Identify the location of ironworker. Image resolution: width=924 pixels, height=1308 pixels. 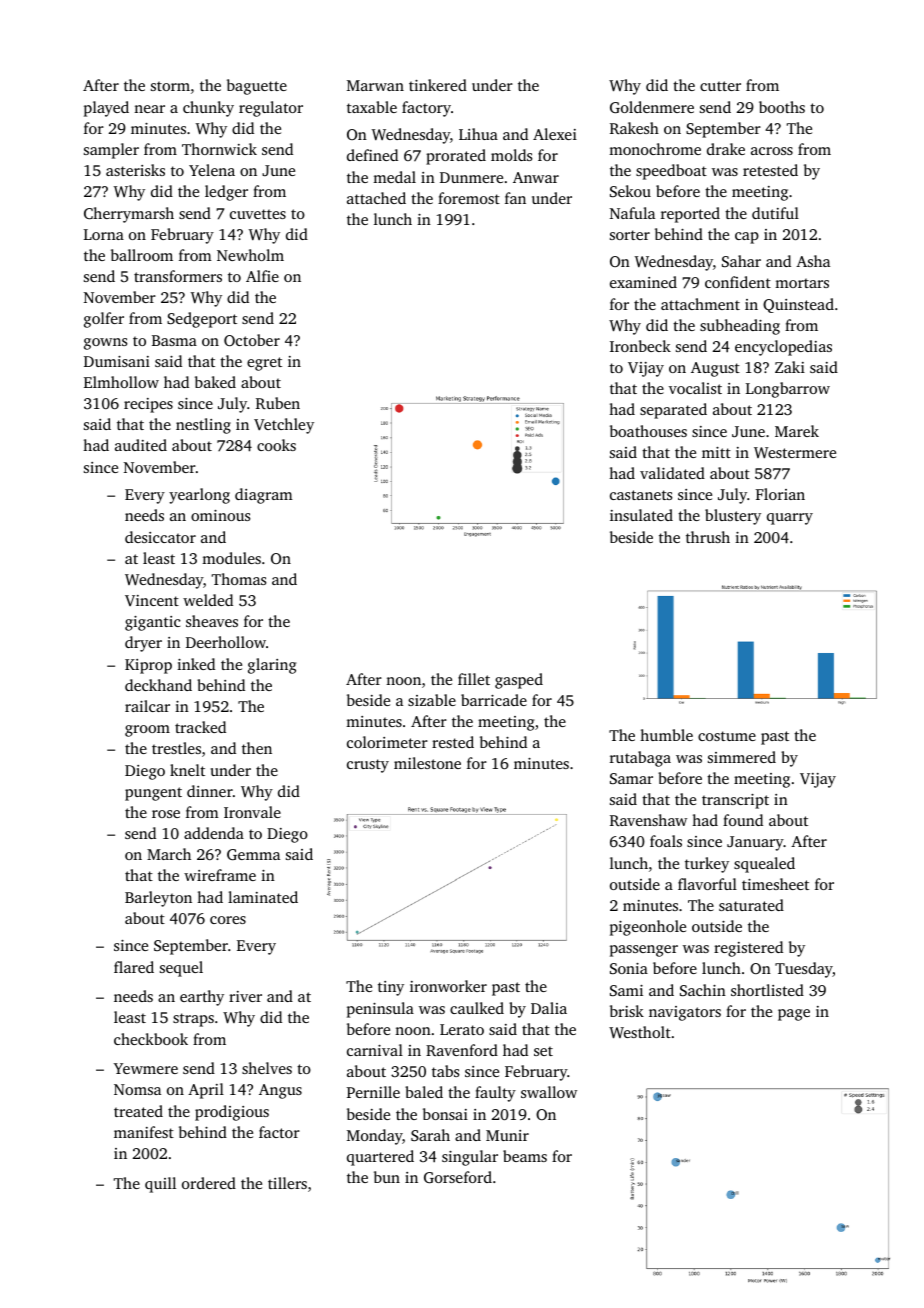
(448, 986).
